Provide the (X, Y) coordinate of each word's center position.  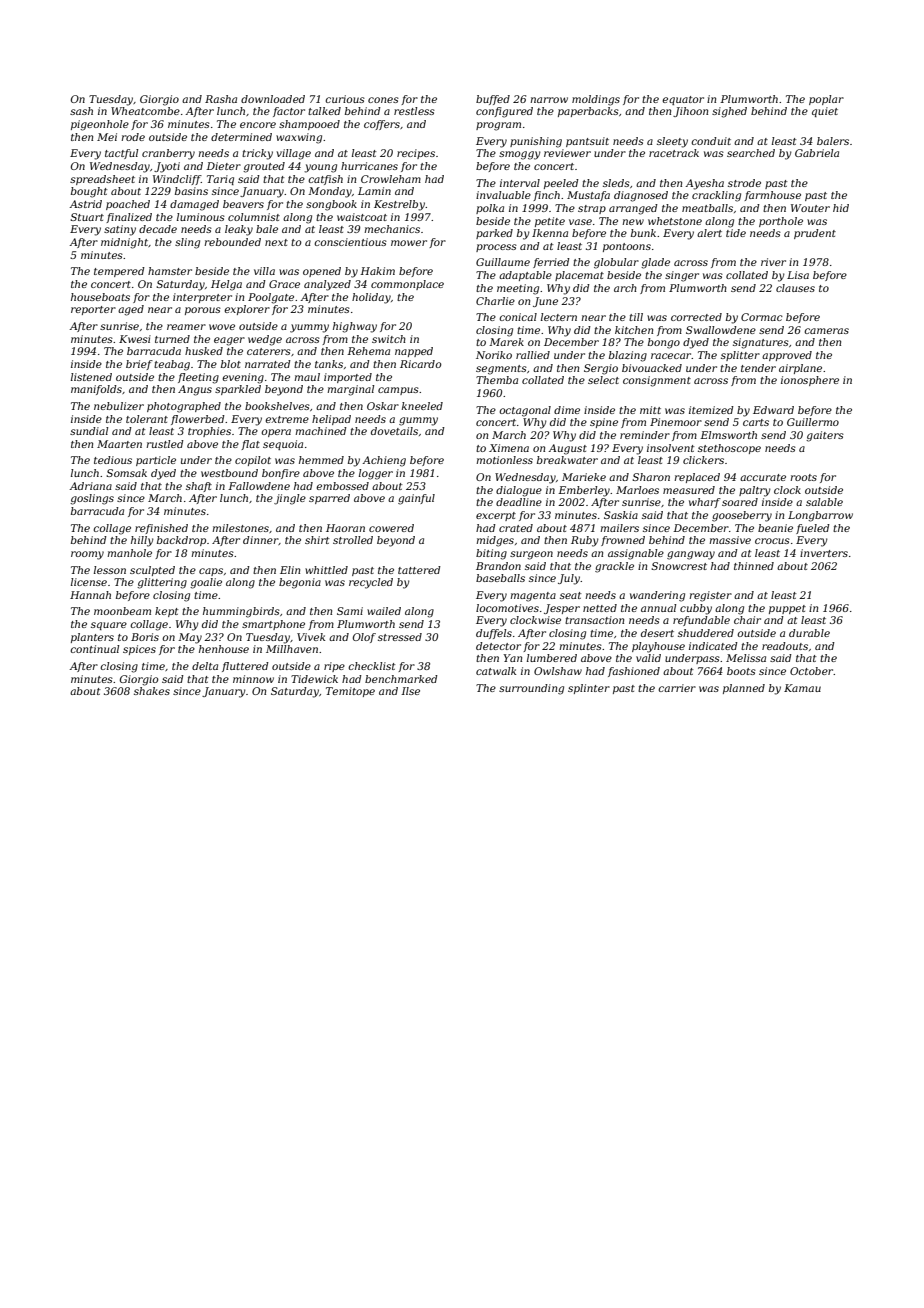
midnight (124, 243)
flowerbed (198, 420)
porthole (781, 222)
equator (683, 100)
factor (289, 112)
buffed (493, 100)
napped (414, 352)
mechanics (392, 229)
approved (787, 356)
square (109, 626)
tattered (419, 570)
